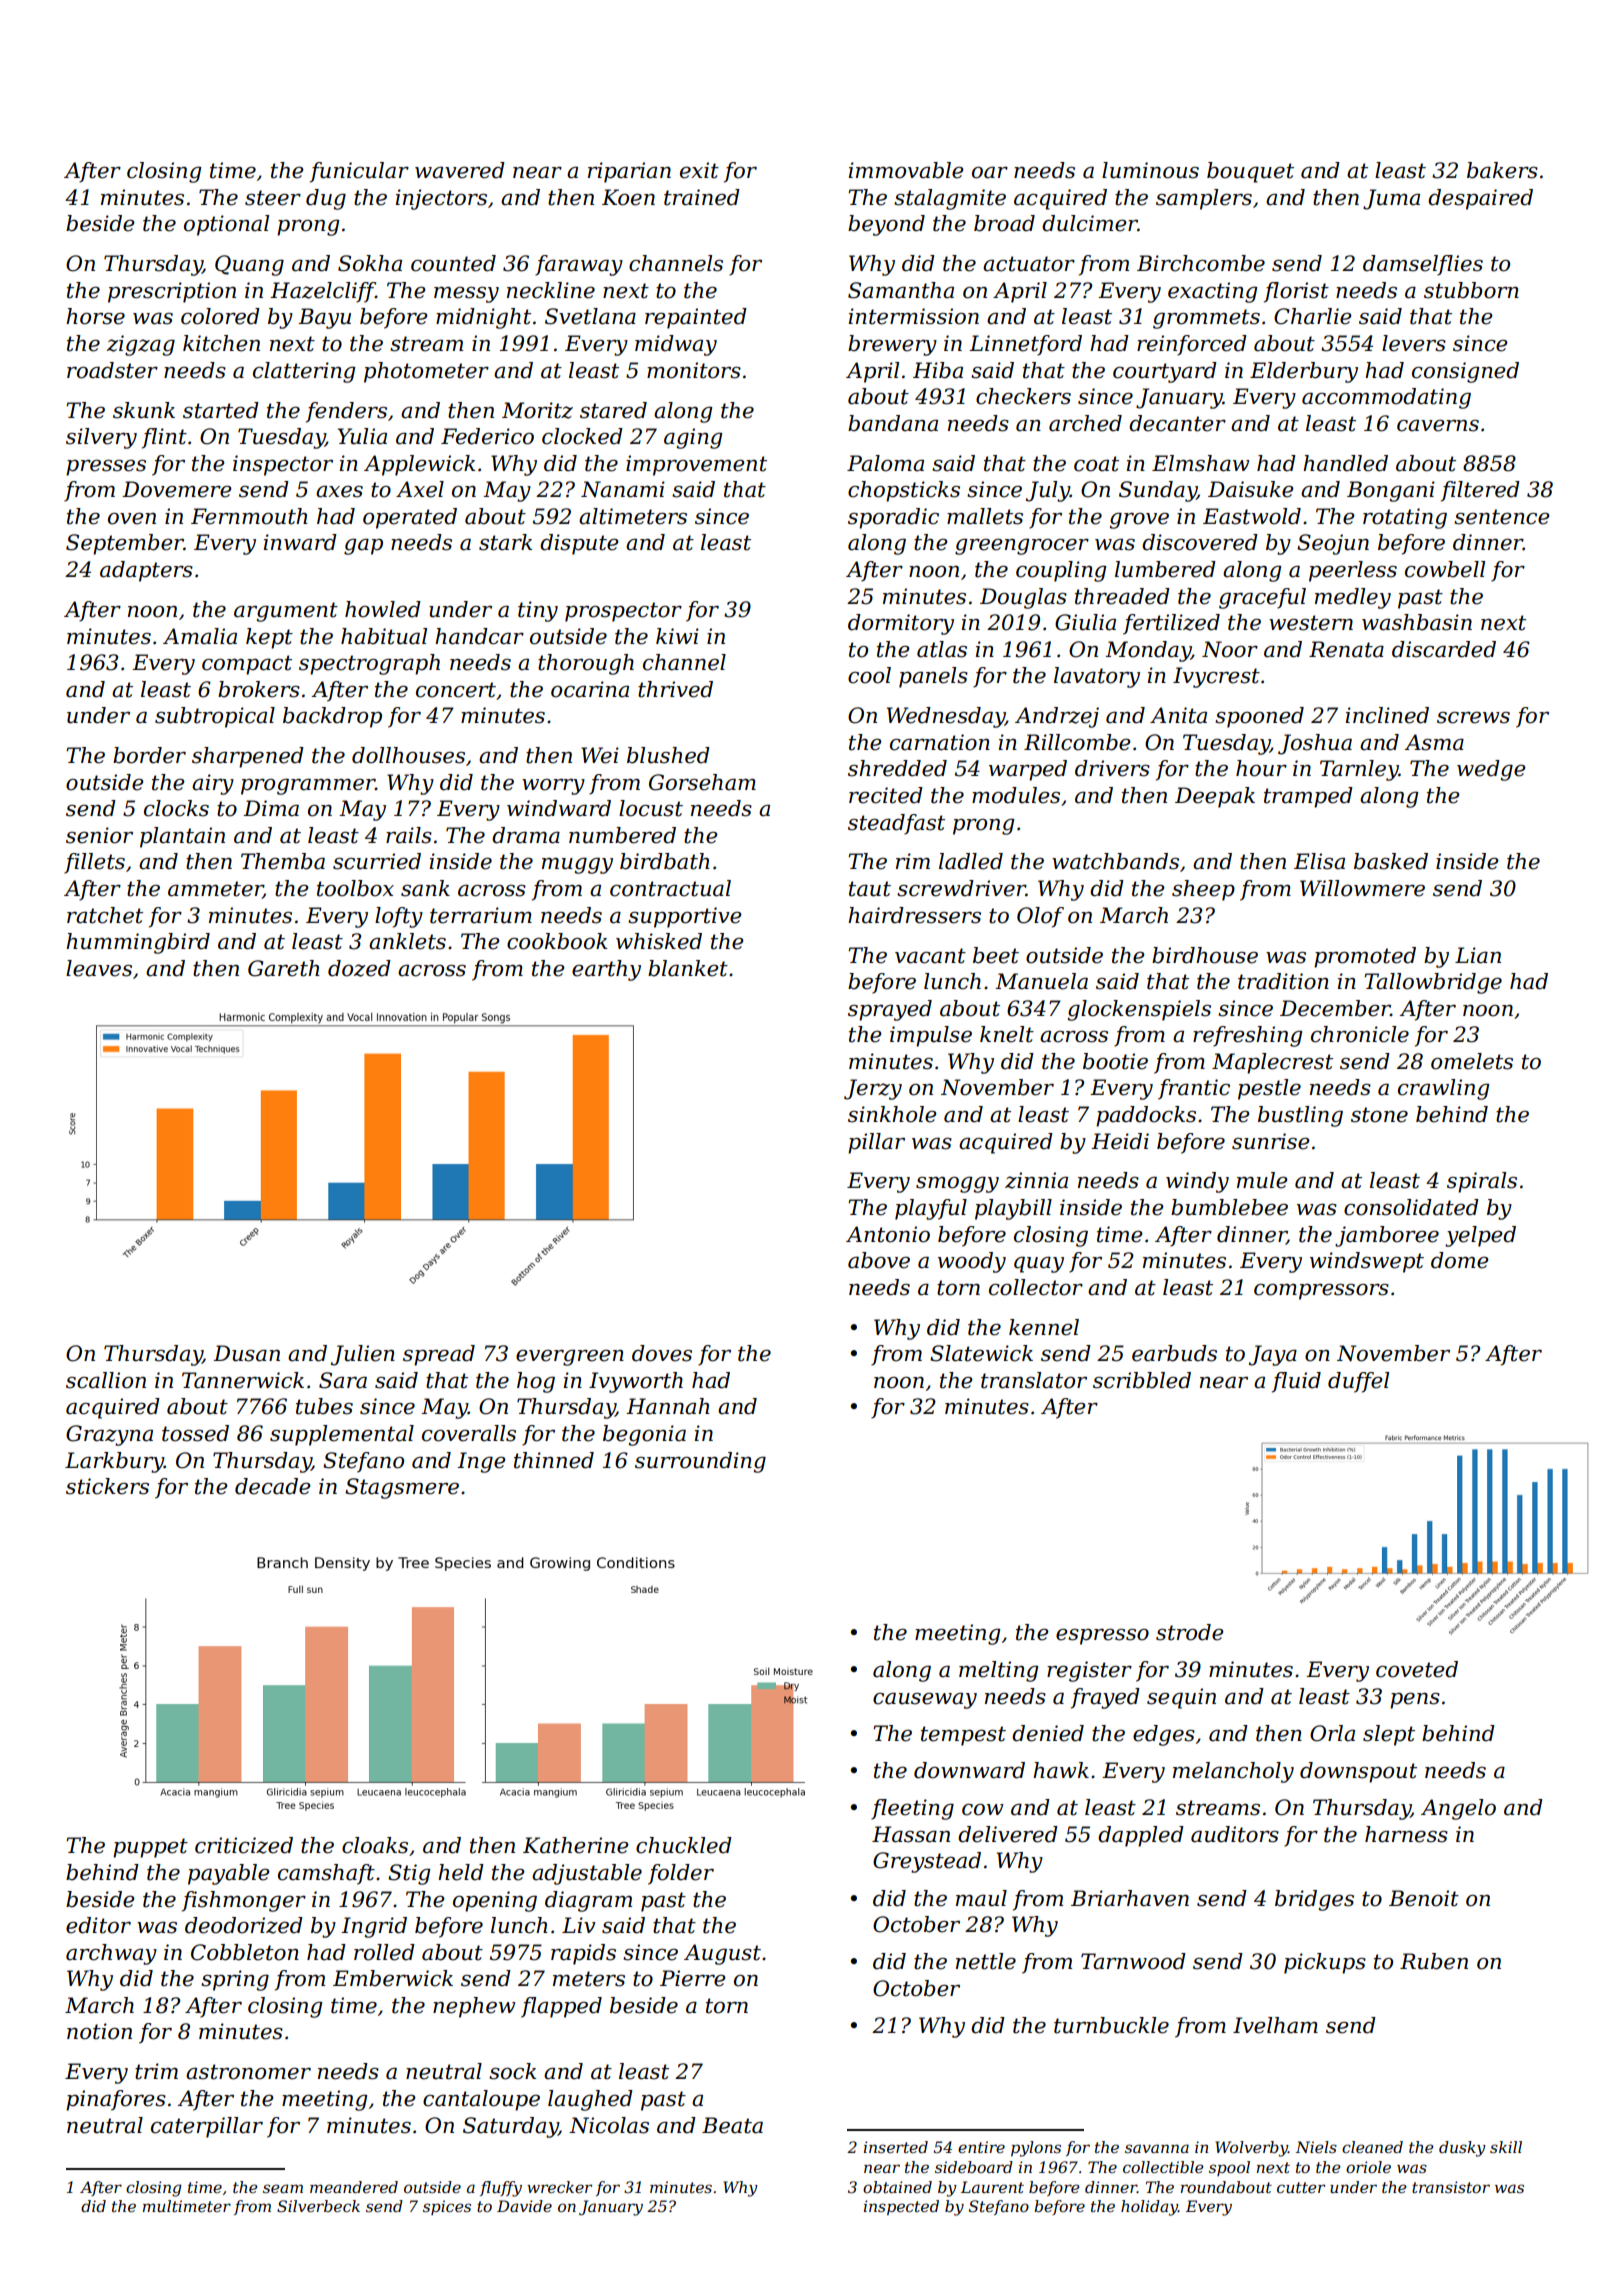 The width and height of the screenshot is (1620, 2292). I want to click on transistor, so click(1451, 2187).
